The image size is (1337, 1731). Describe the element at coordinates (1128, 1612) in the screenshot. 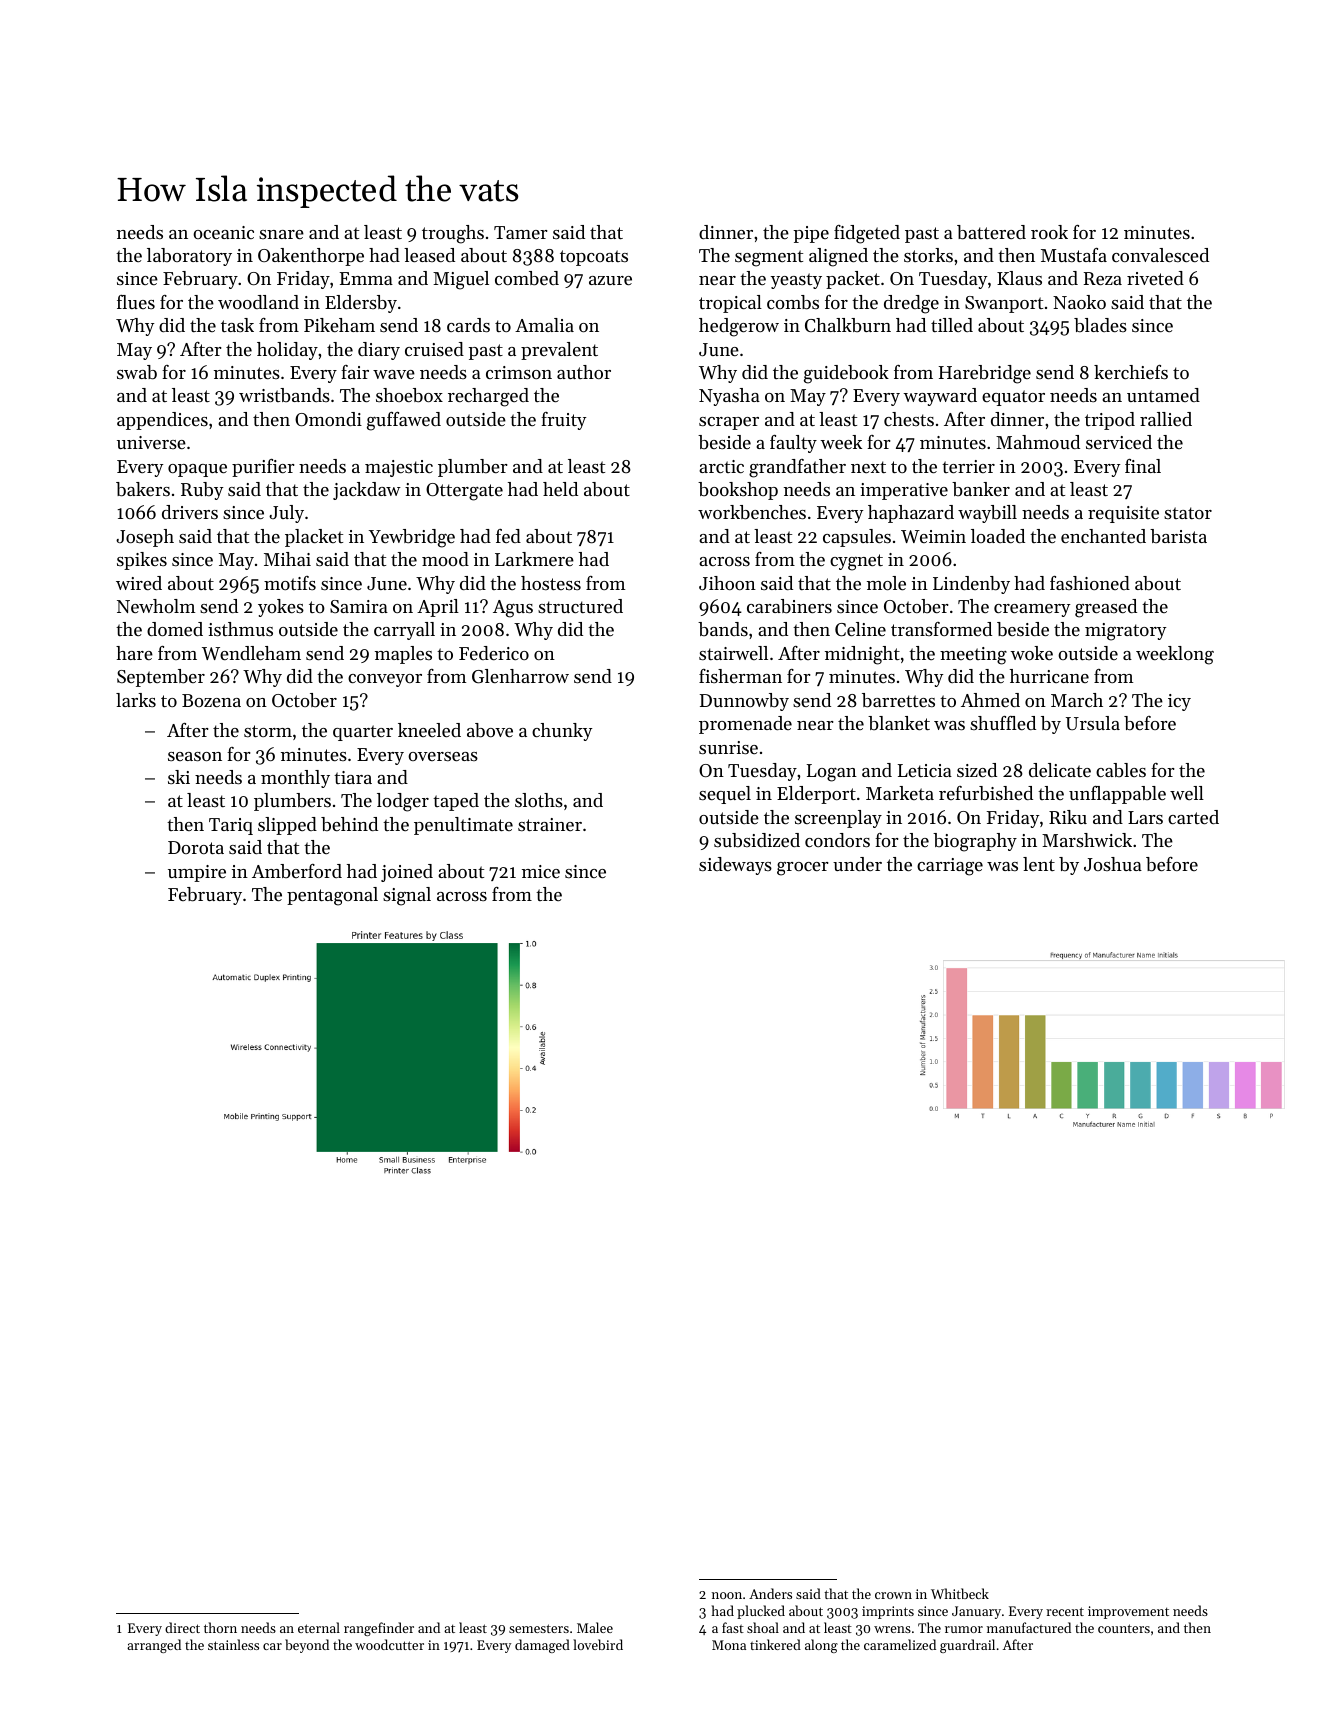

I see `improvement` at that location.
